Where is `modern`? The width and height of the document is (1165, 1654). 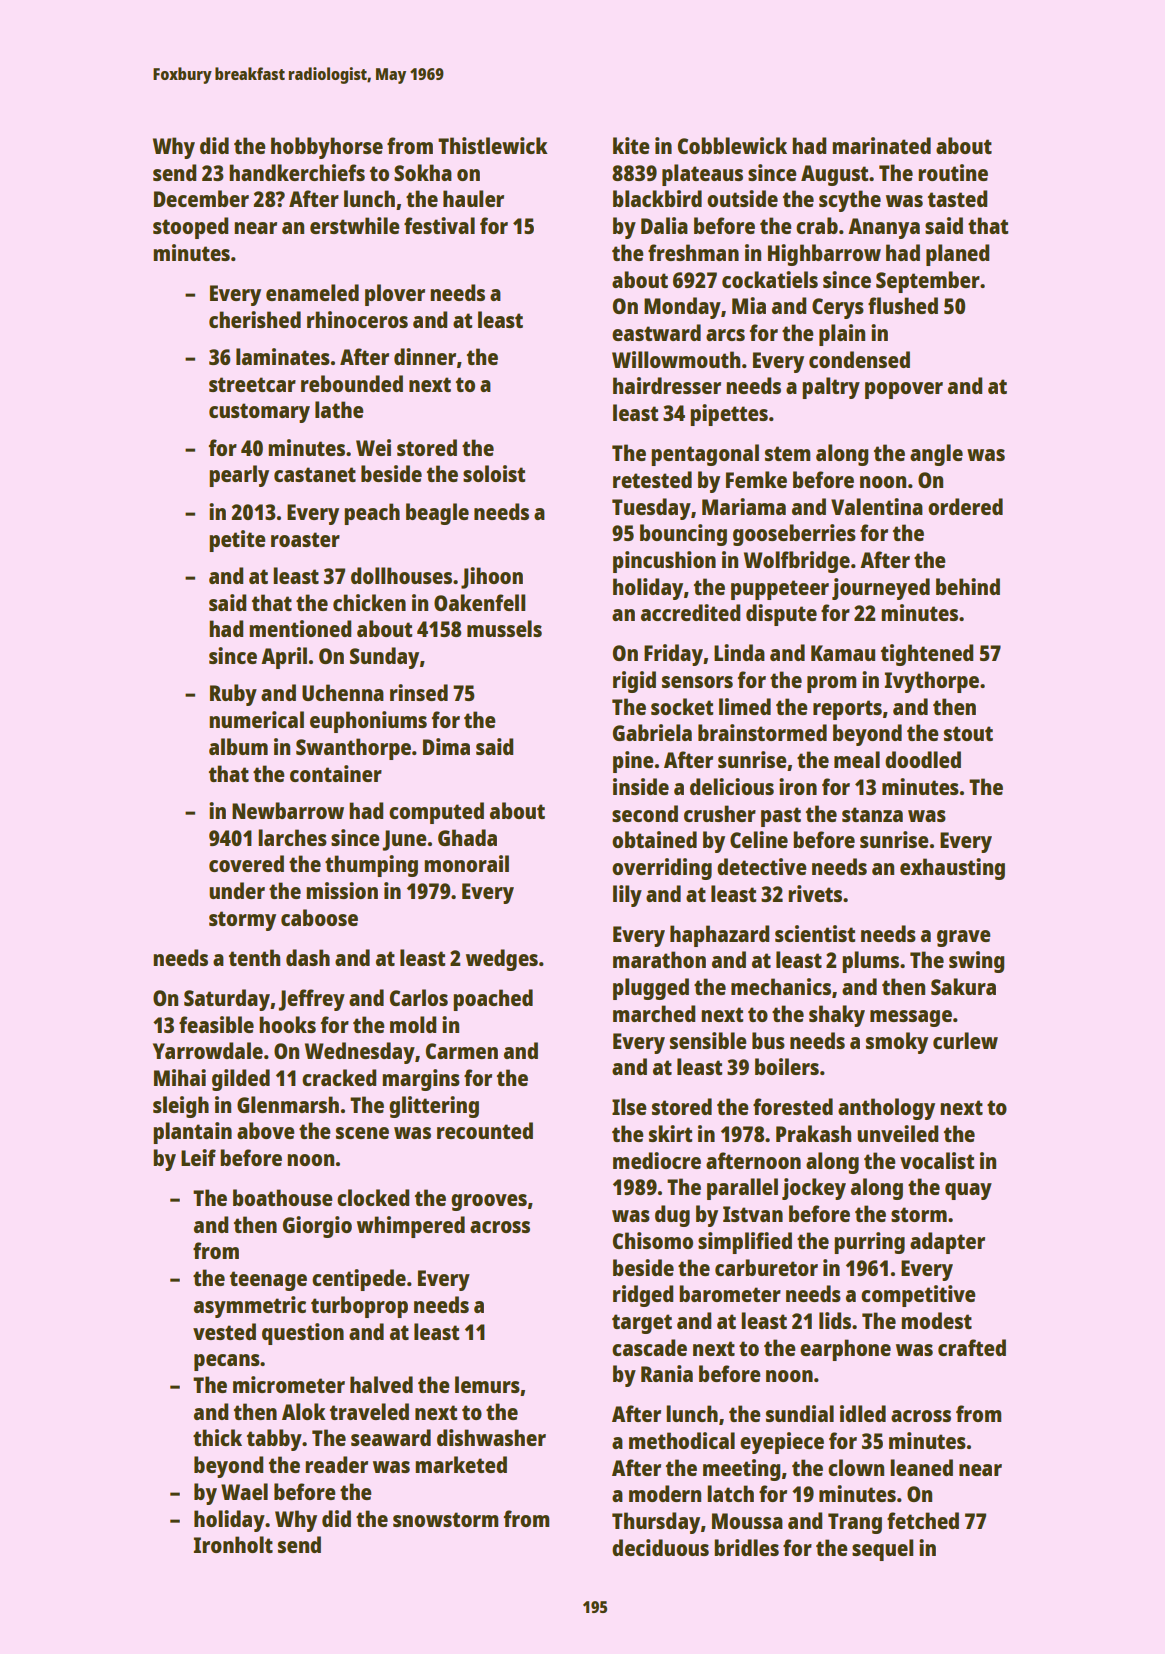 modern is located at coordinates (665, 1493).
